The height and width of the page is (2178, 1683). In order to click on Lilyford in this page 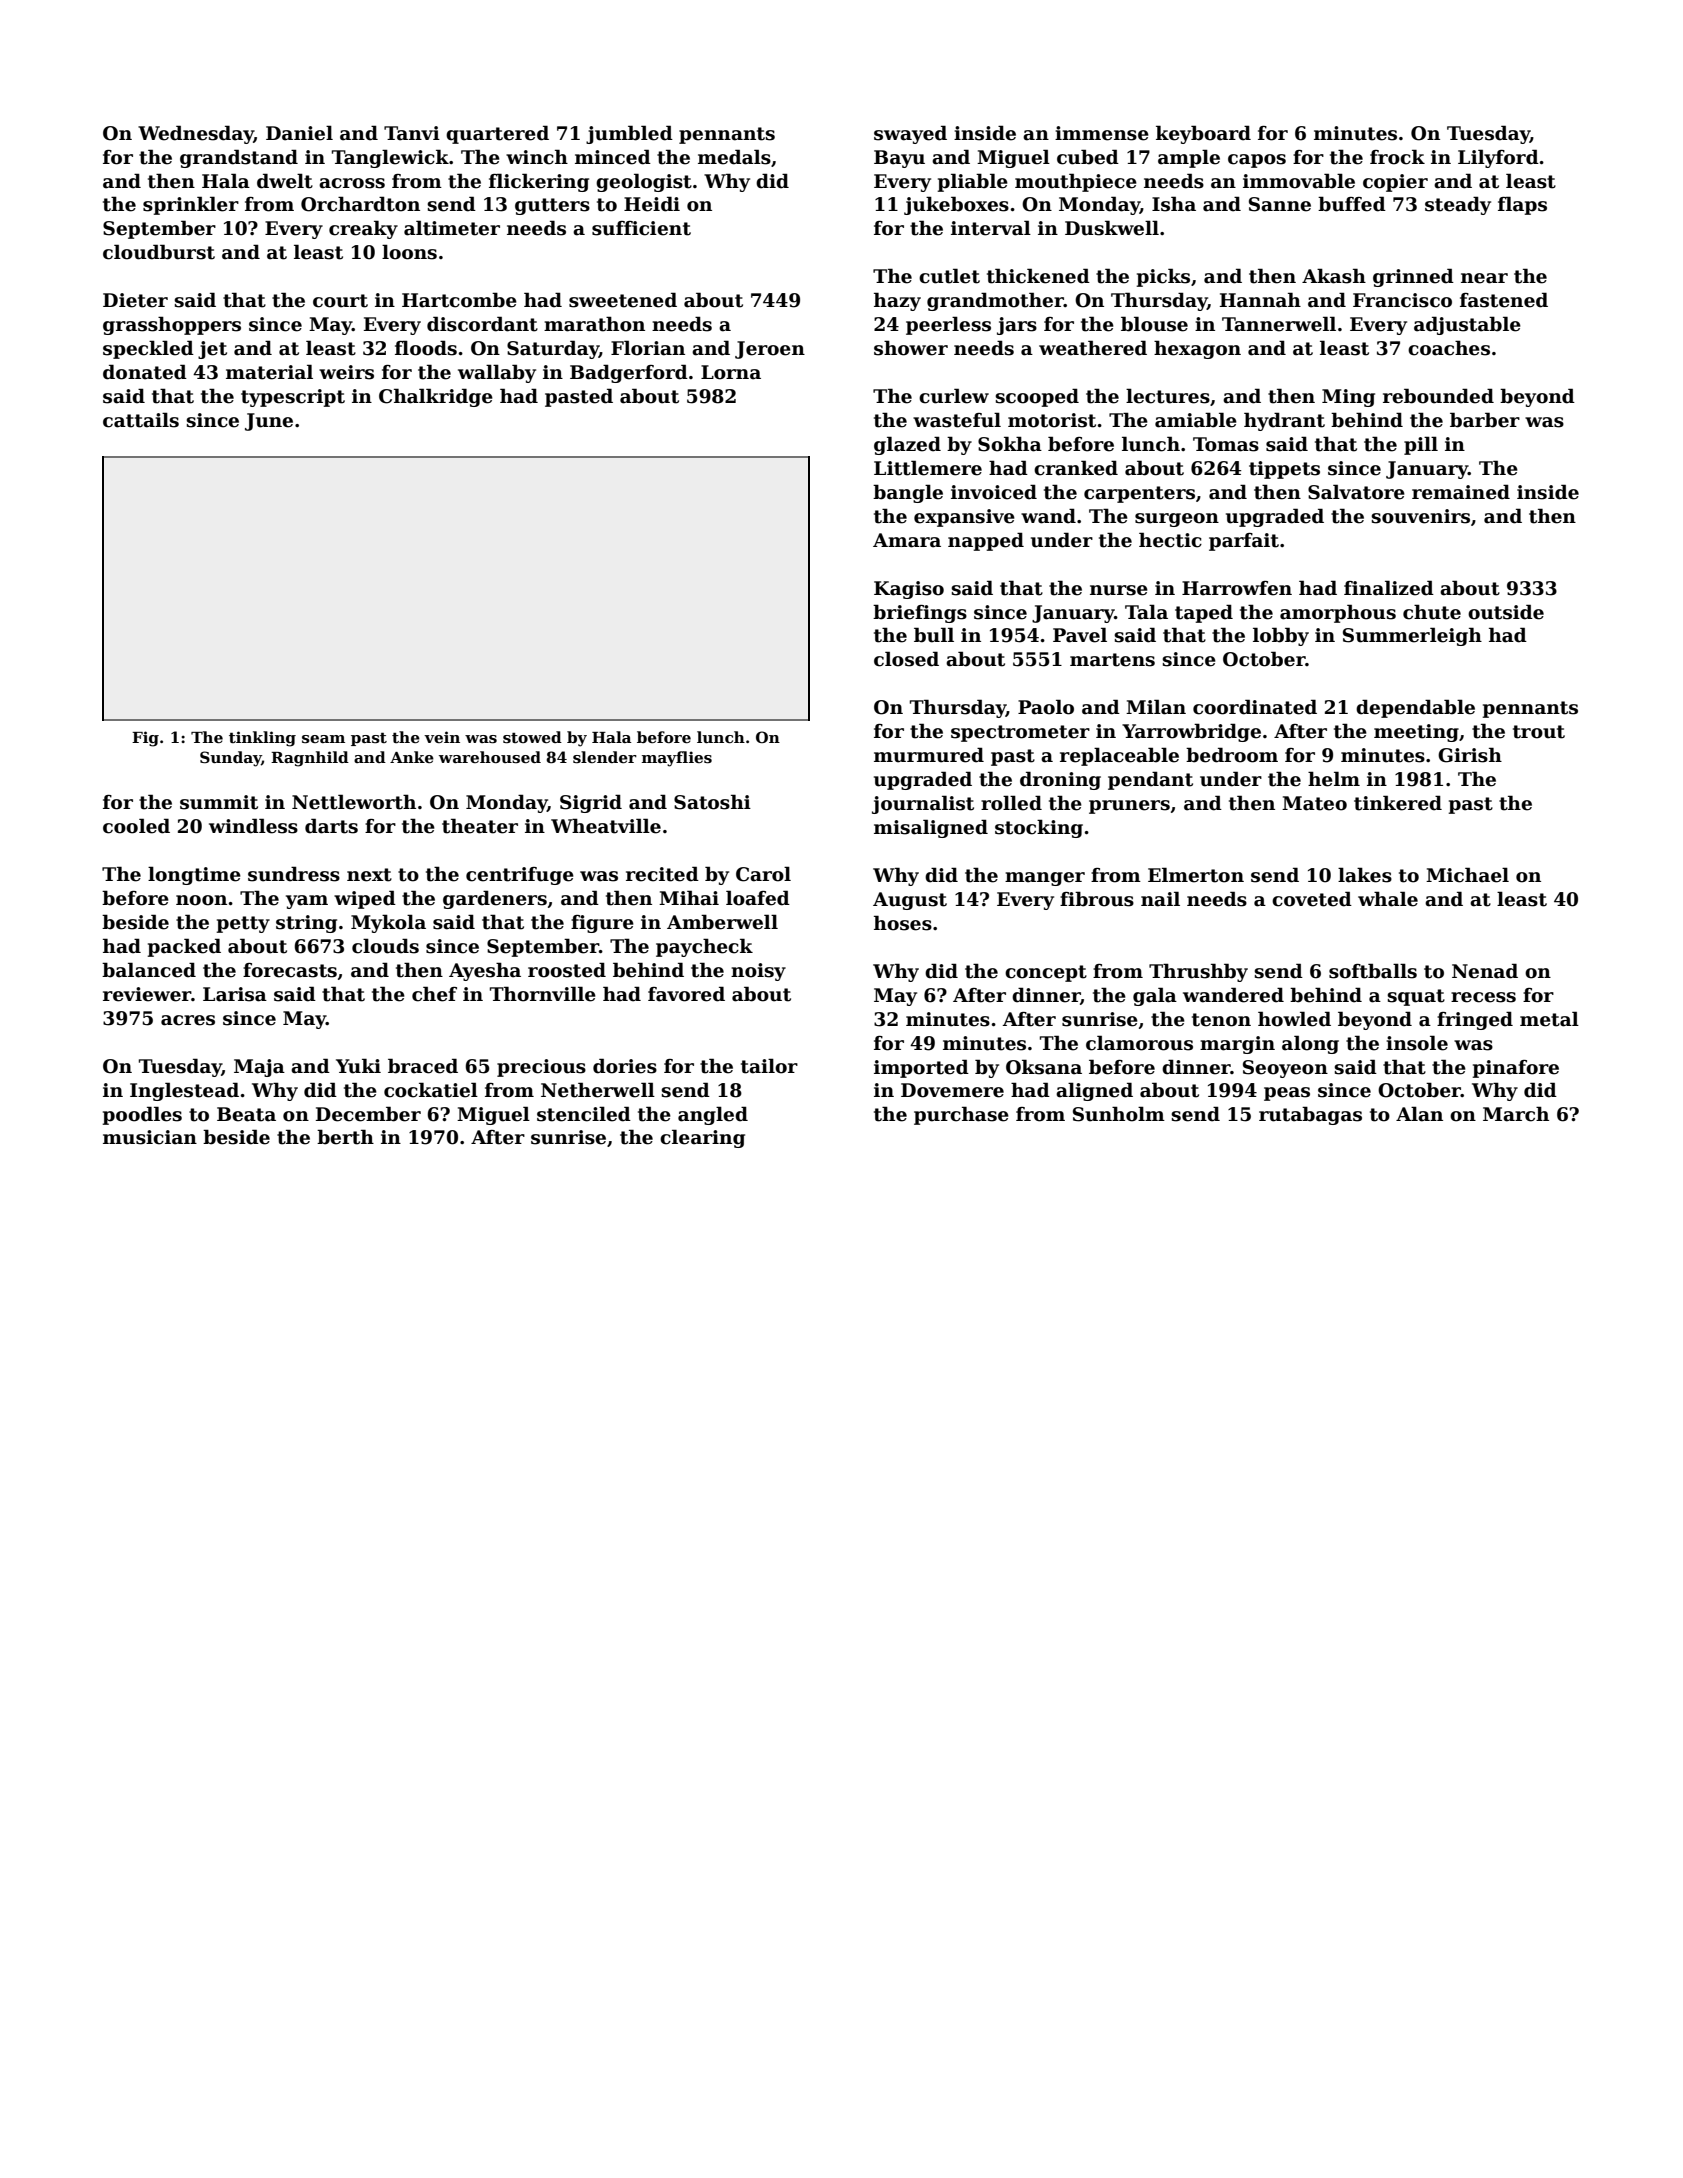, I will do `click(1498, 158)`.
